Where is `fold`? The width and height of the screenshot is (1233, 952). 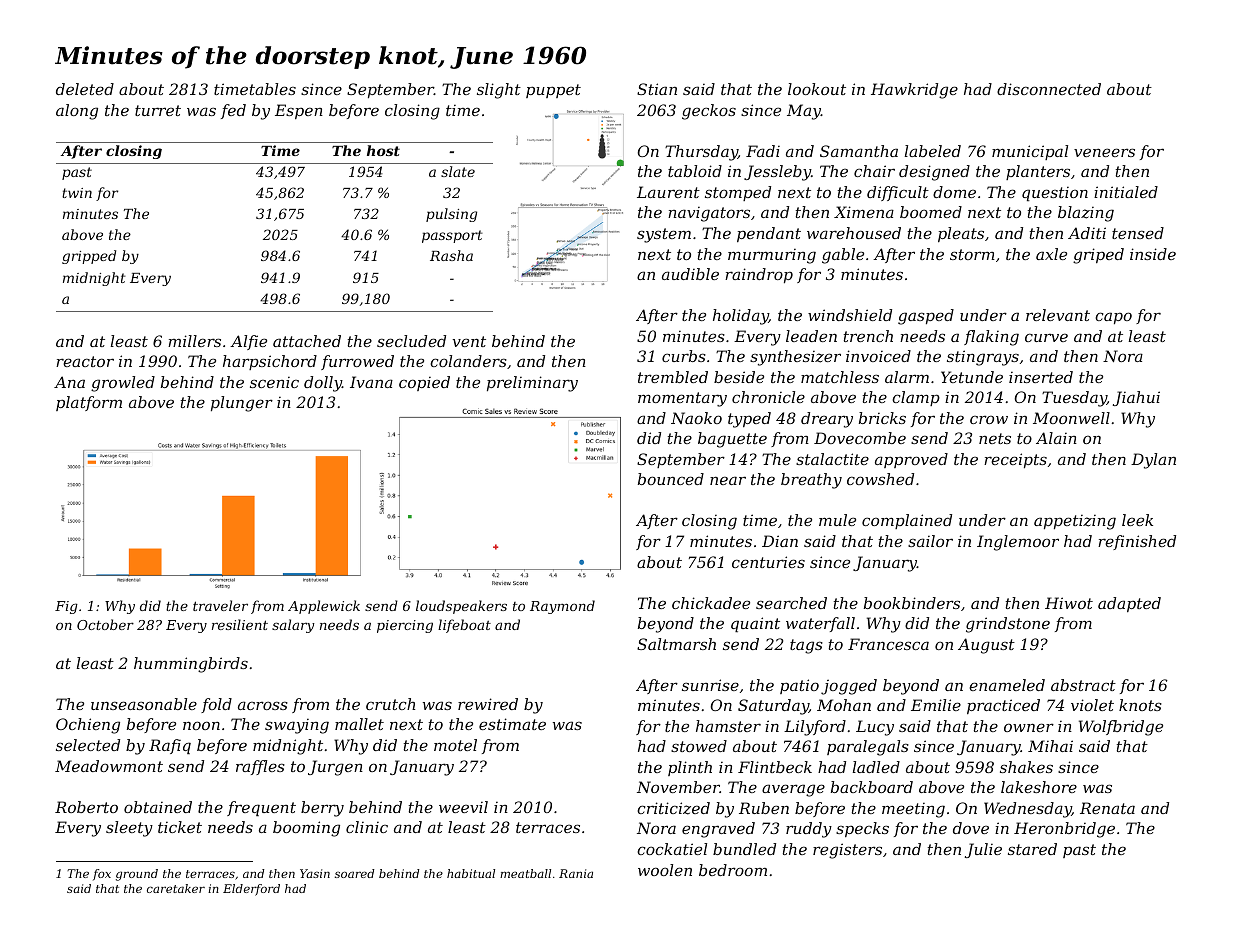
fold is located at coordinates (216, 705).
